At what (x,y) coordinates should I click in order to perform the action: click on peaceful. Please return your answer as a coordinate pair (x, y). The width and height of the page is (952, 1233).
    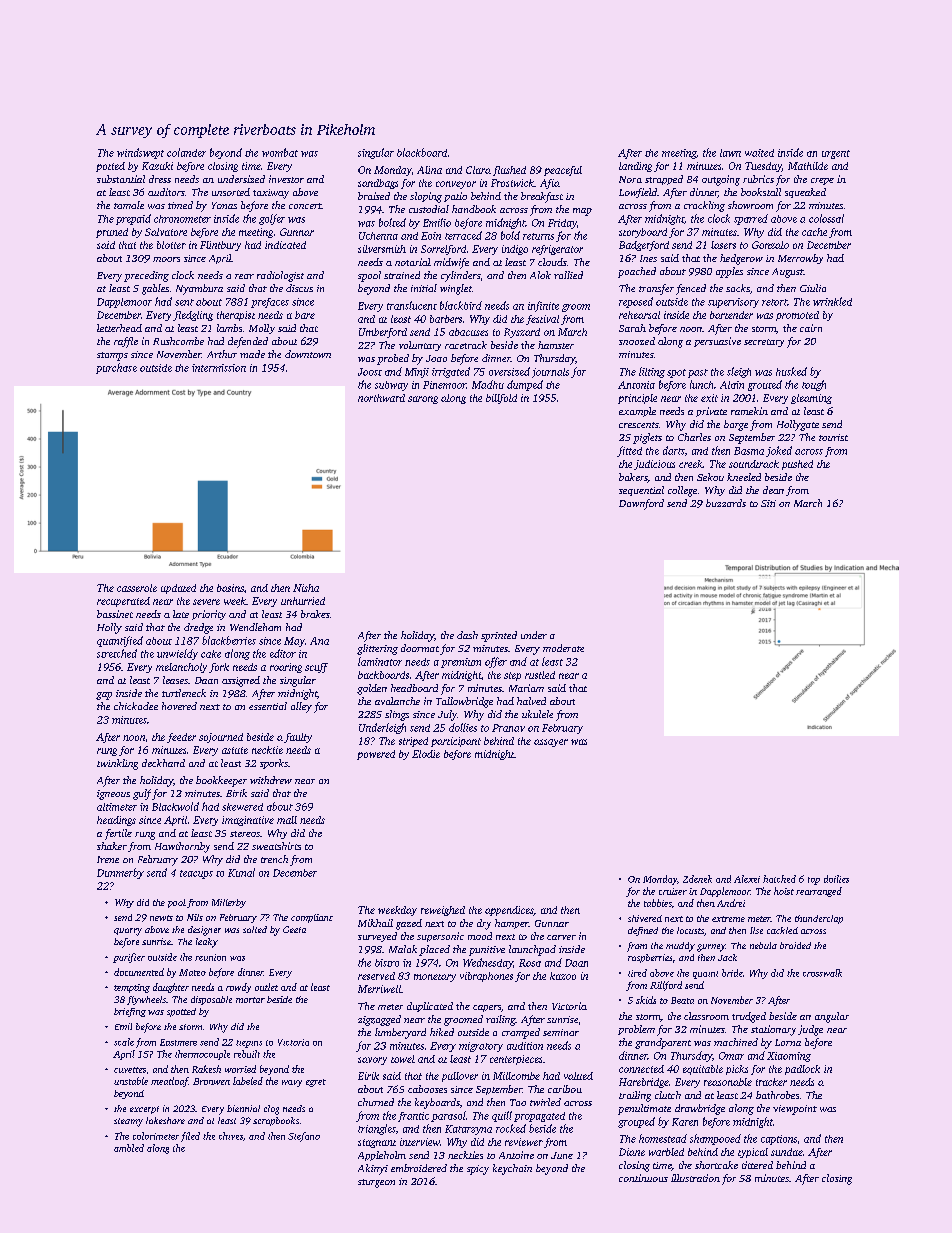
    Looking at the image, I should click on (563, 171).
